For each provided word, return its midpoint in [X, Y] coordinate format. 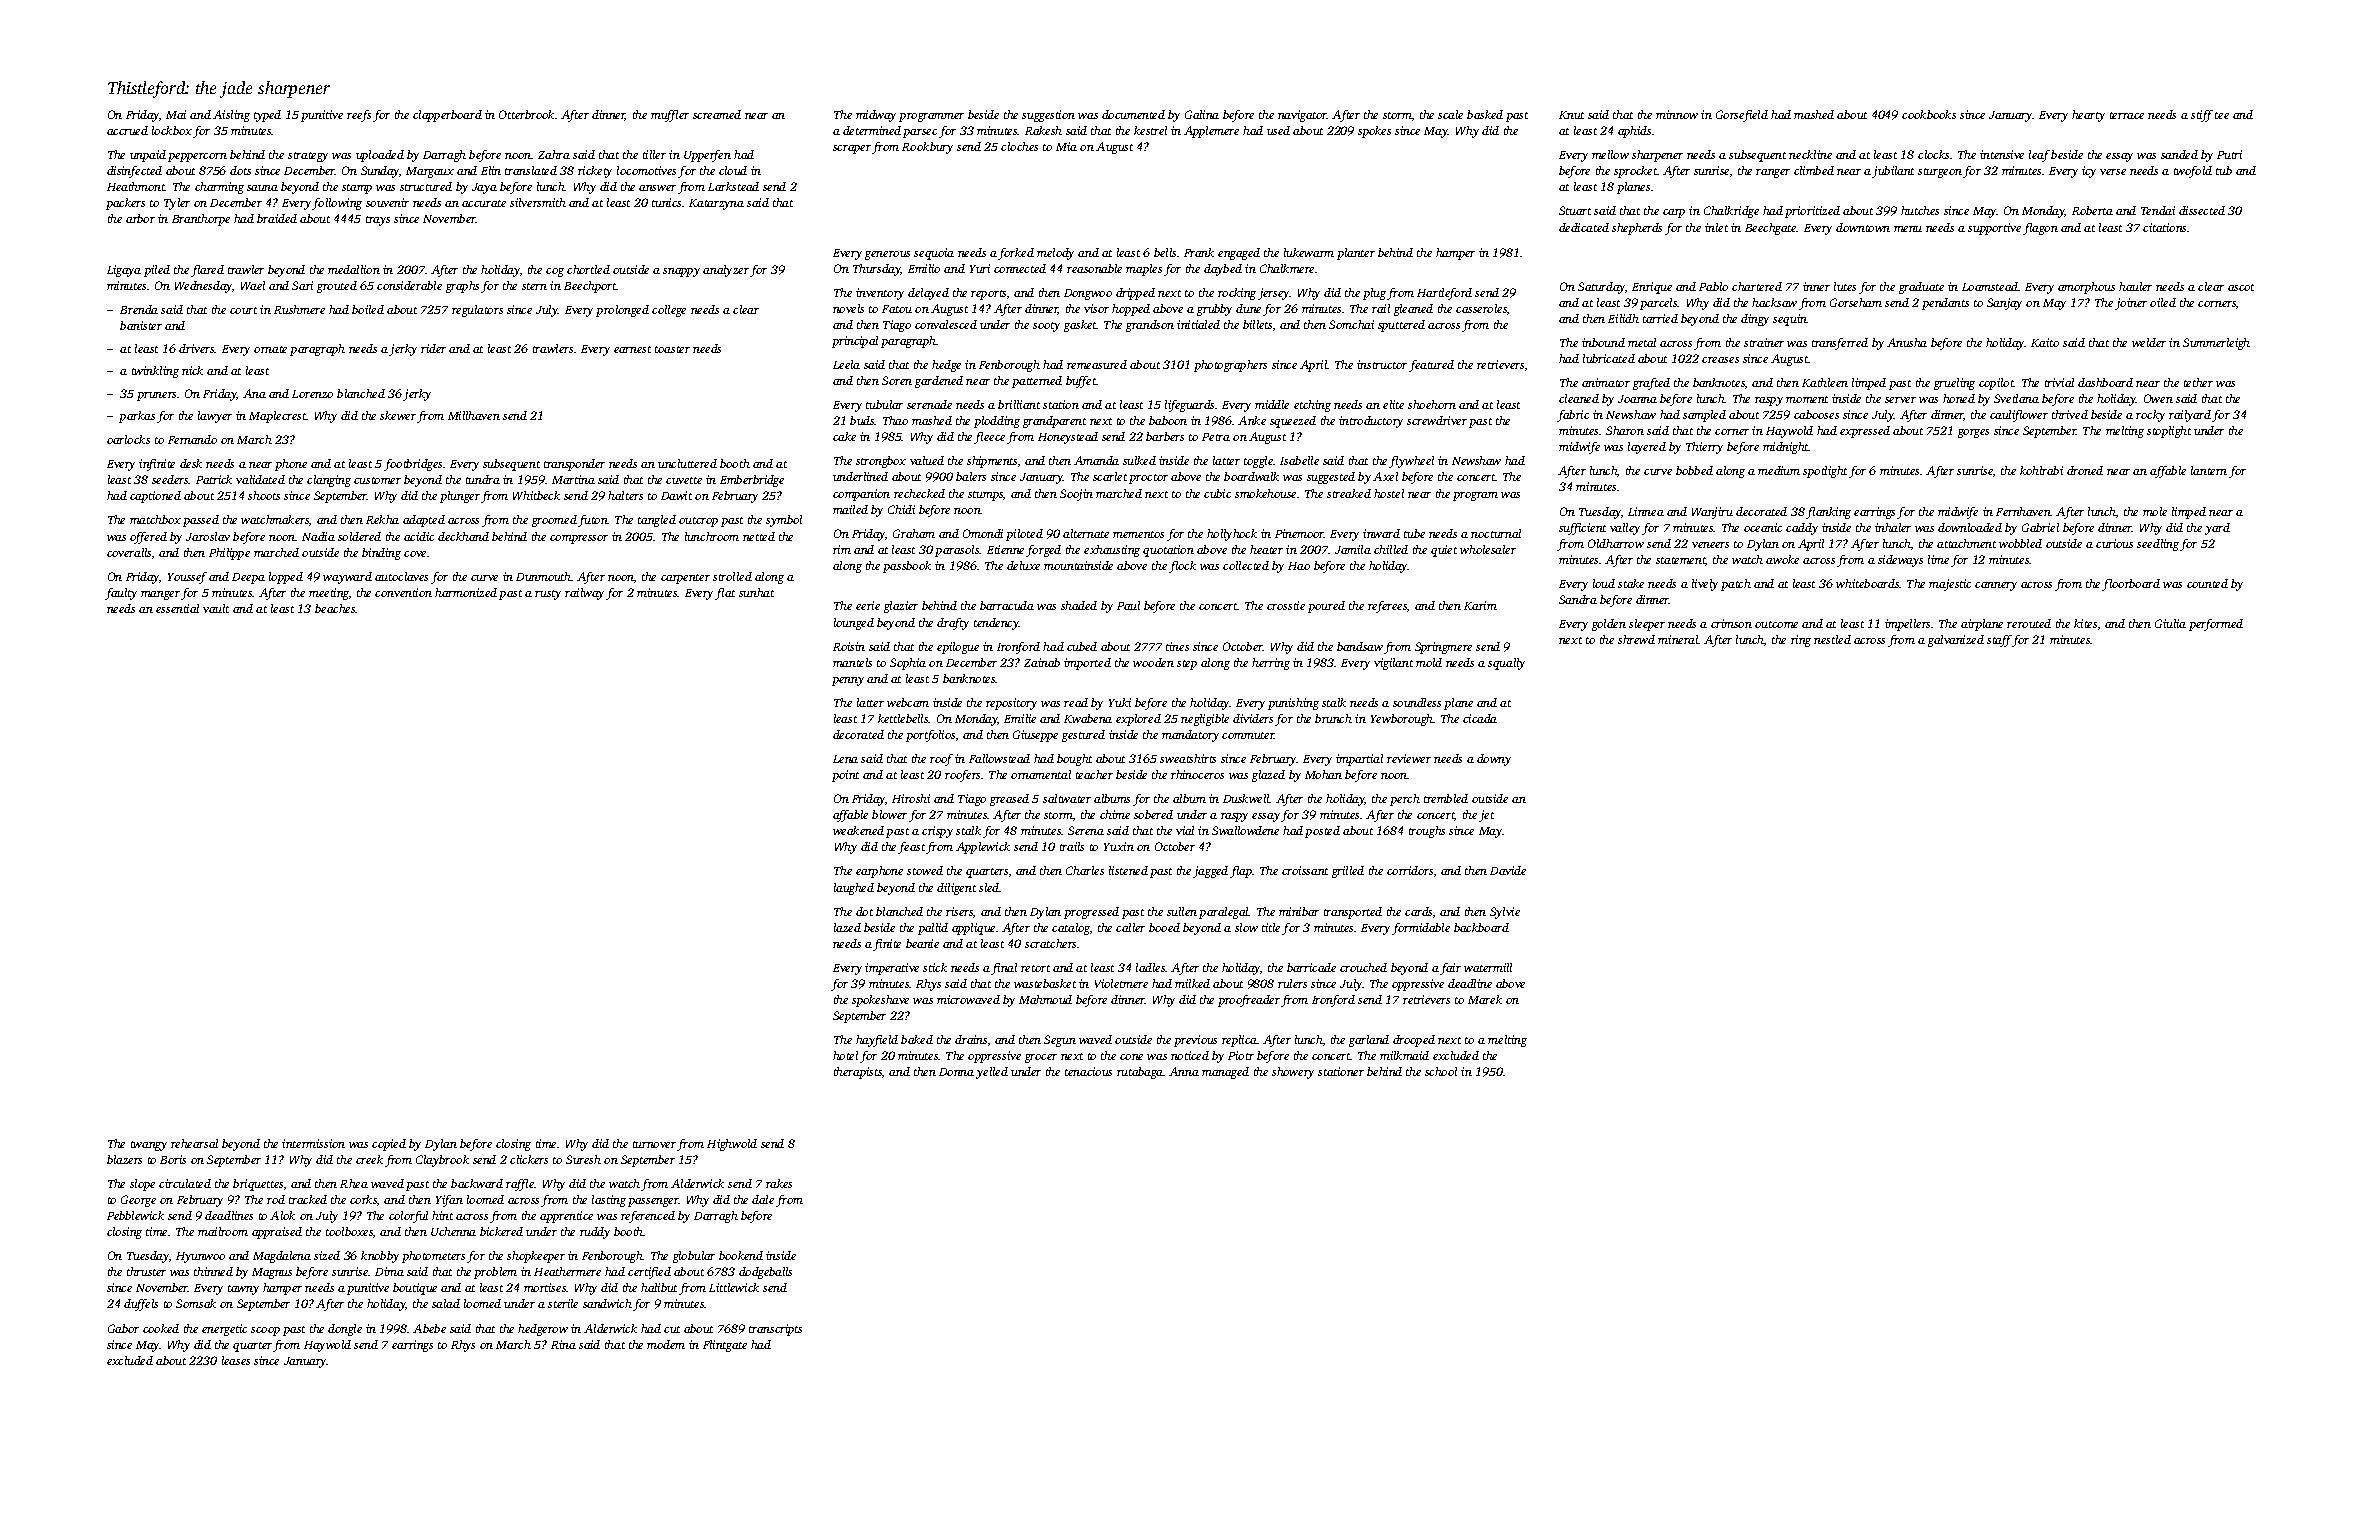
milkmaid [1404, 1055]
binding [381, 554]
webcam [908, 702]
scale [1450, 114]
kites [2085, 623]
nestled [1832, 639]
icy [2089, 172]
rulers [1292, 983]
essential [177, 608]
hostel [1389, 493]
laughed [854, 889]
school [1441, 1071]
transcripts [775, 1330]
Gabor [123, 1328]
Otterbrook [526, 114]
